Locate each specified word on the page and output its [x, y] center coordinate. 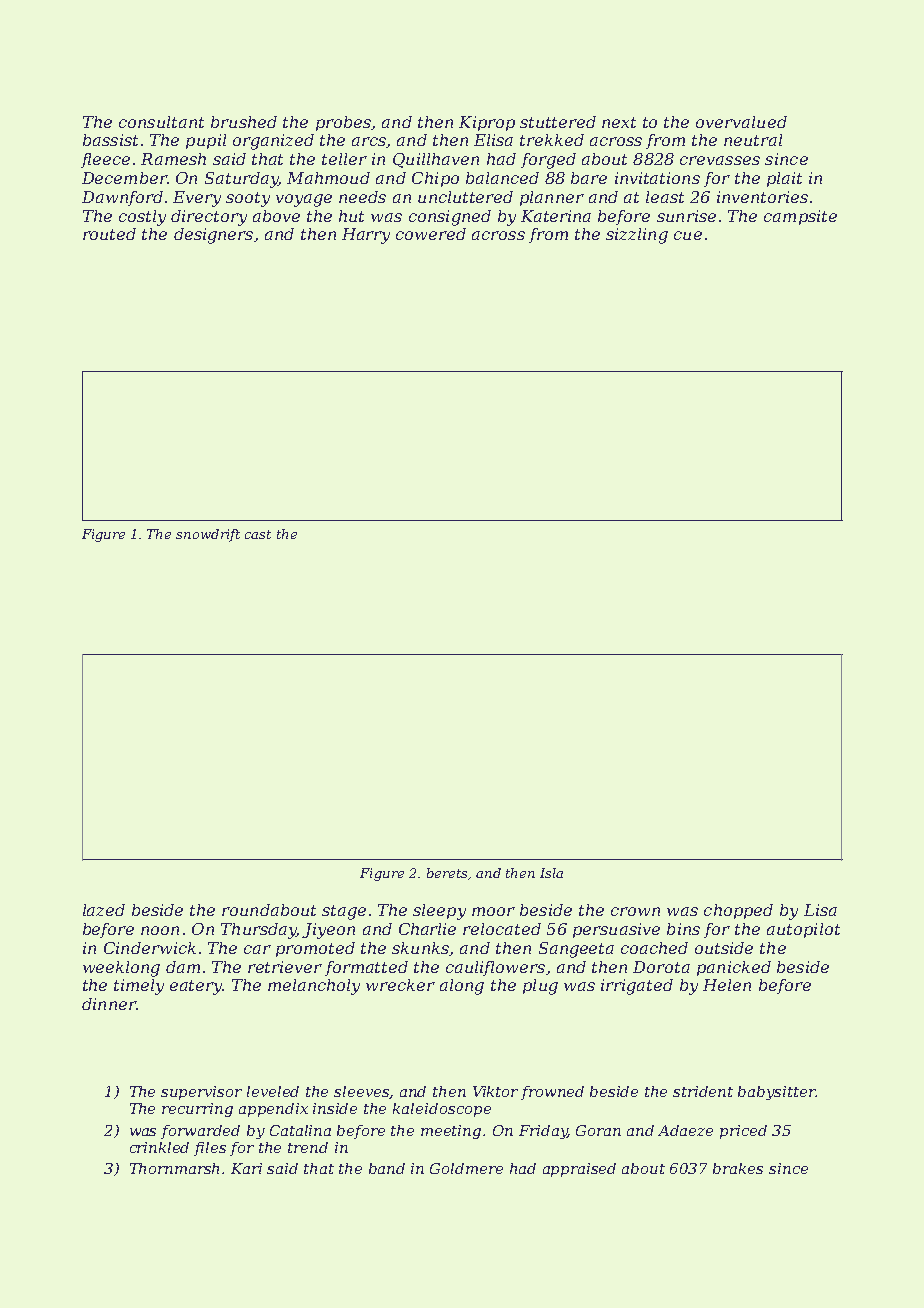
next [619, 122]
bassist [110, 140]
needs [362, 197]
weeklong [121, 969]
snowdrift [208, 535]
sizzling [637, 236]
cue [688, 235]
